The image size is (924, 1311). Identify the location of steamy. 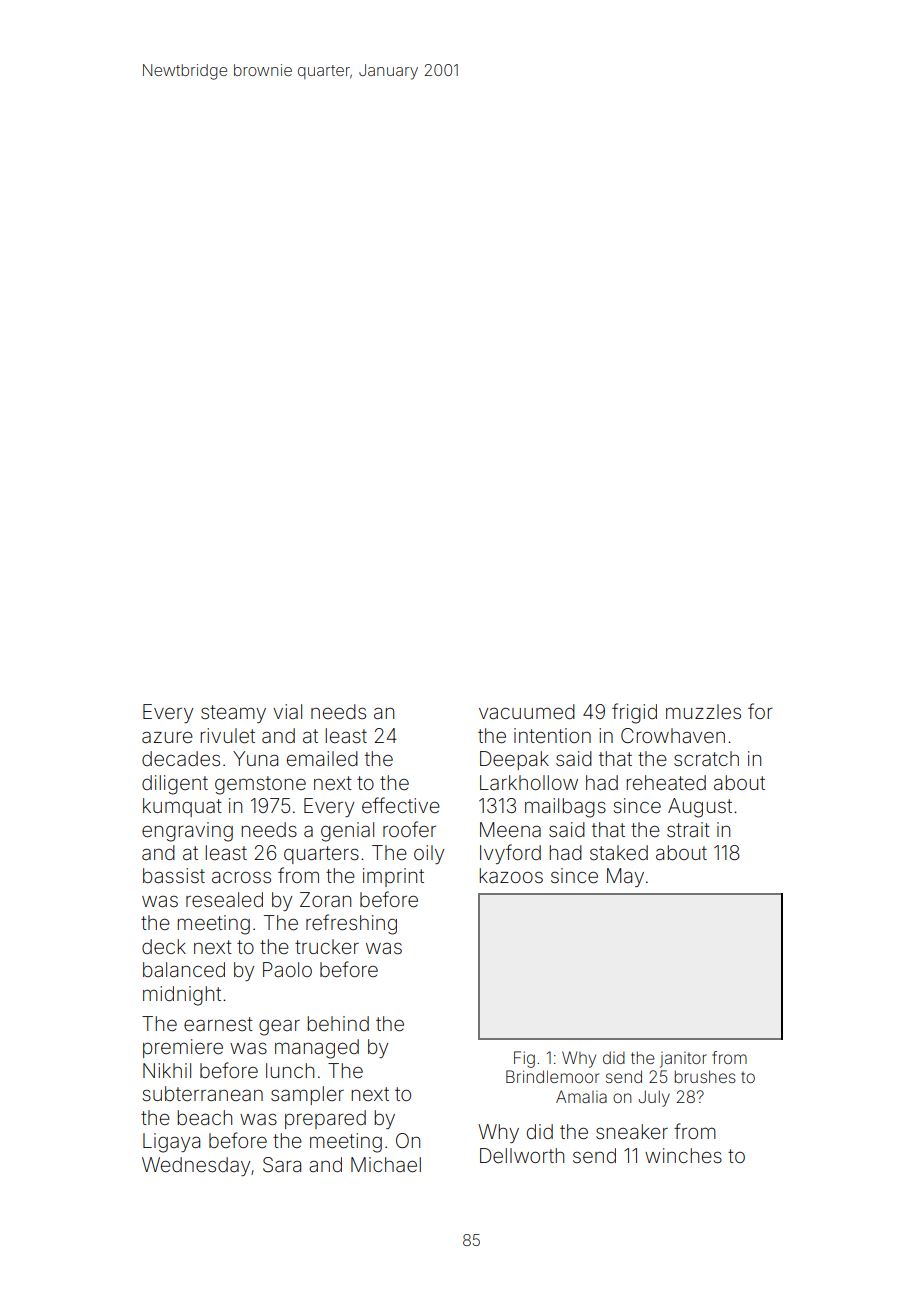
(233, 714).
